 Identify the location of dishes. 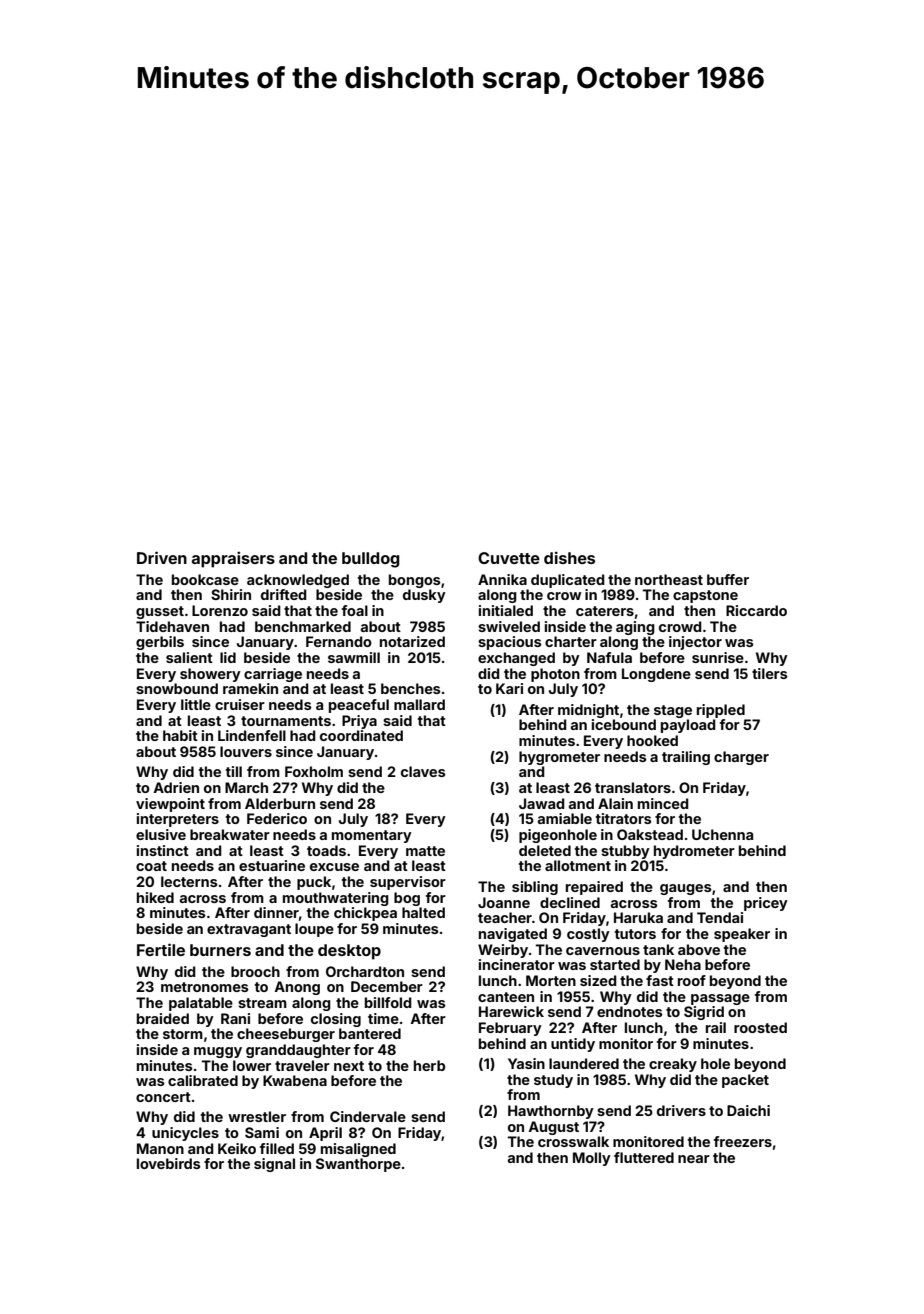
(569, 557).
